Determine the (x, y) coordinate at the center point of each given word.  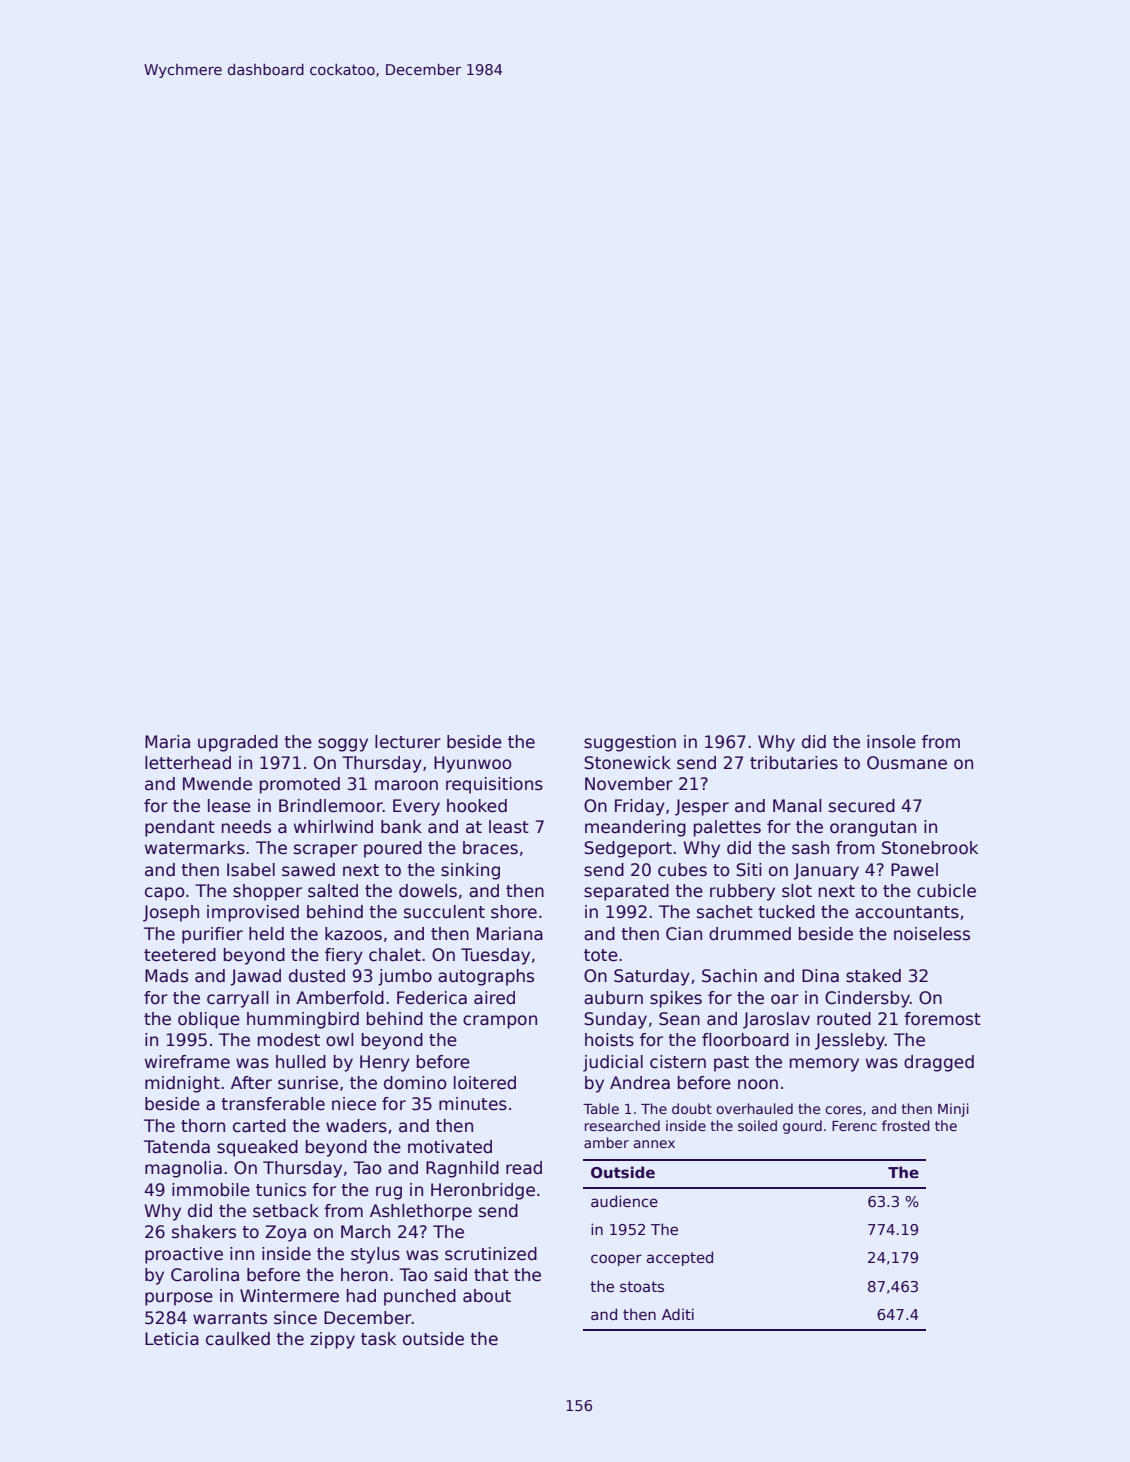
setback (286, 1211)
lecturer (408, 742)
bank (401, 827)
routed (844, 1019)
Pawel (914, 870)
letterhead (188, 763)
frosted (906, 1125)
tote (601, 955)
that (491, 1275)
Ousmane (907, 763)
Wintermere (289, 1295)
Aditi (678, 1314)
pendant (180, 828)
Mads (166, 976)
